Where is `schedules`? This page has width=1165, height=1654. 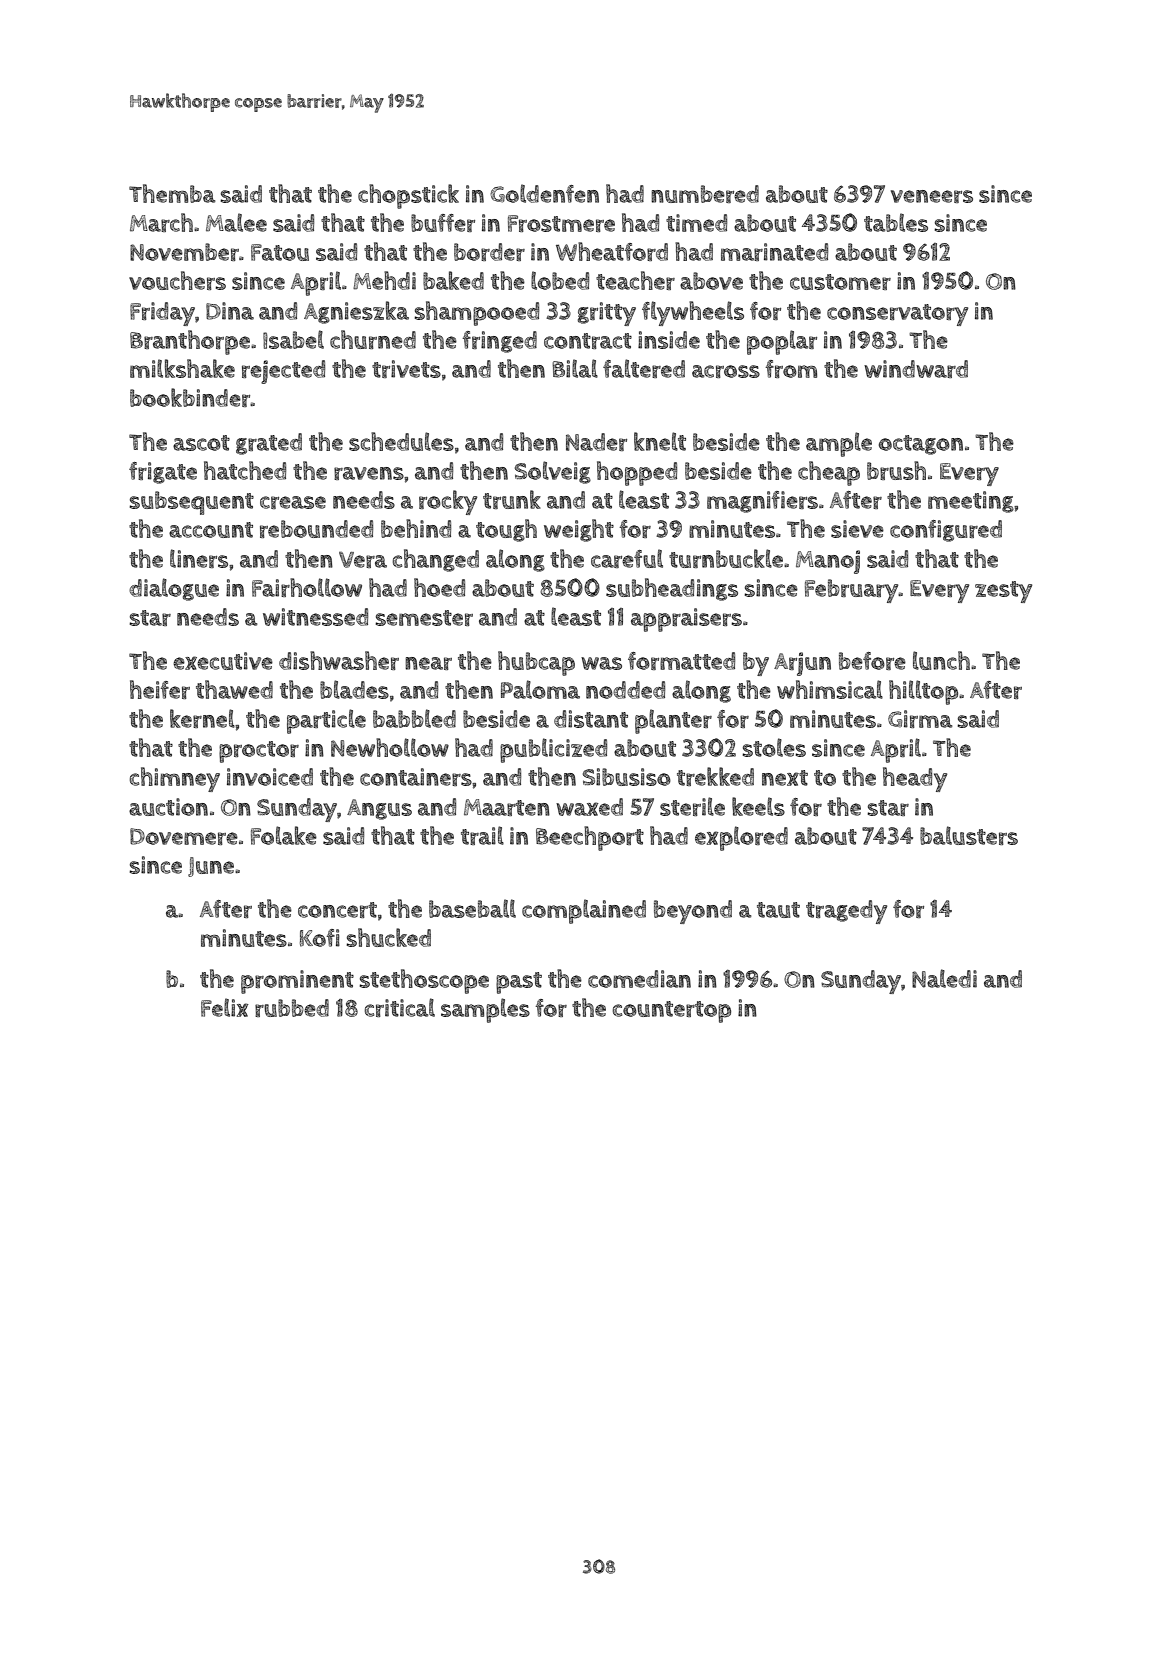
schedules is located at coordinates (401, 441).
